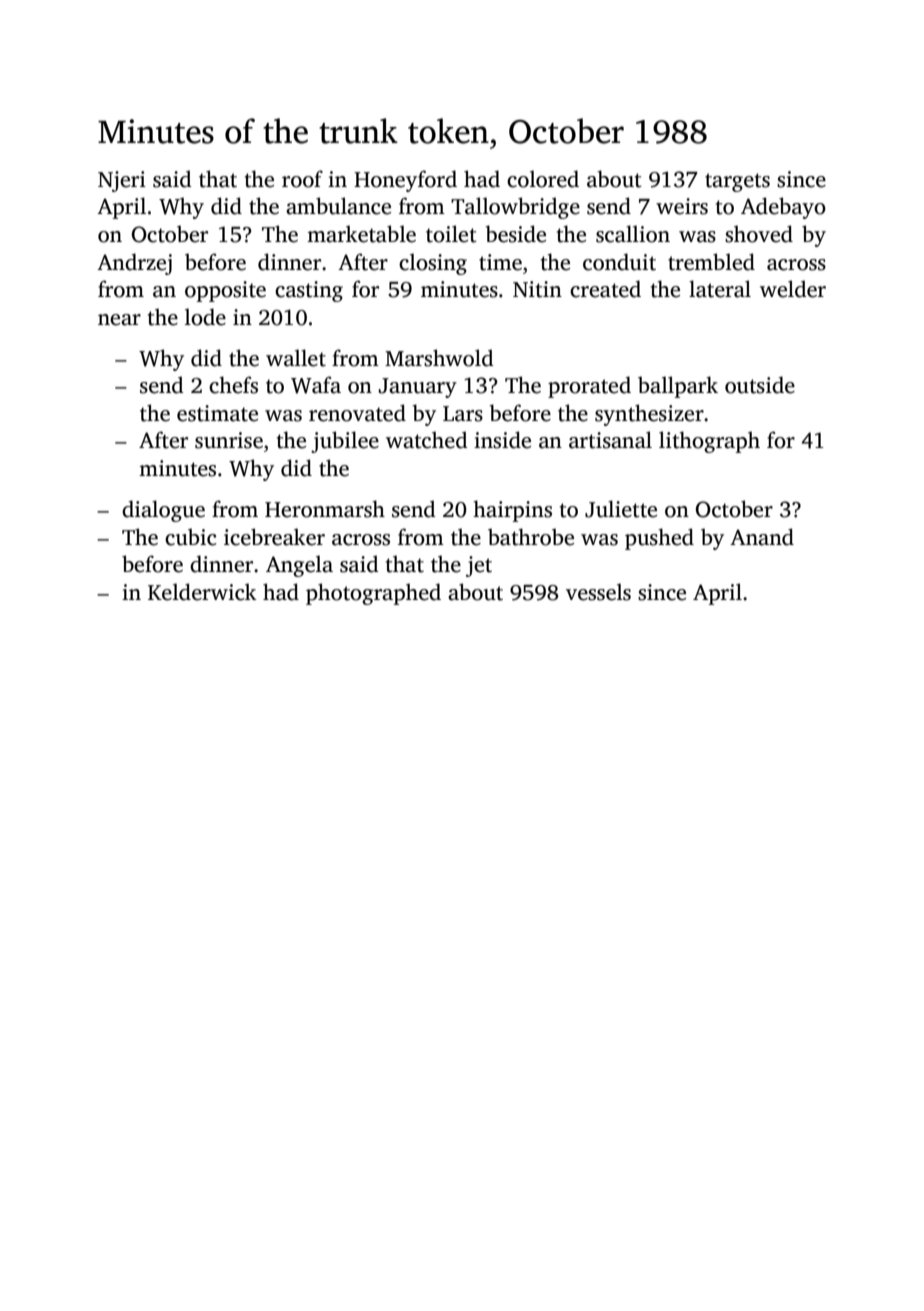  Describe the element at coordinates (325, 509) in the screenshot. I see `Heronmarsh` at that location.
